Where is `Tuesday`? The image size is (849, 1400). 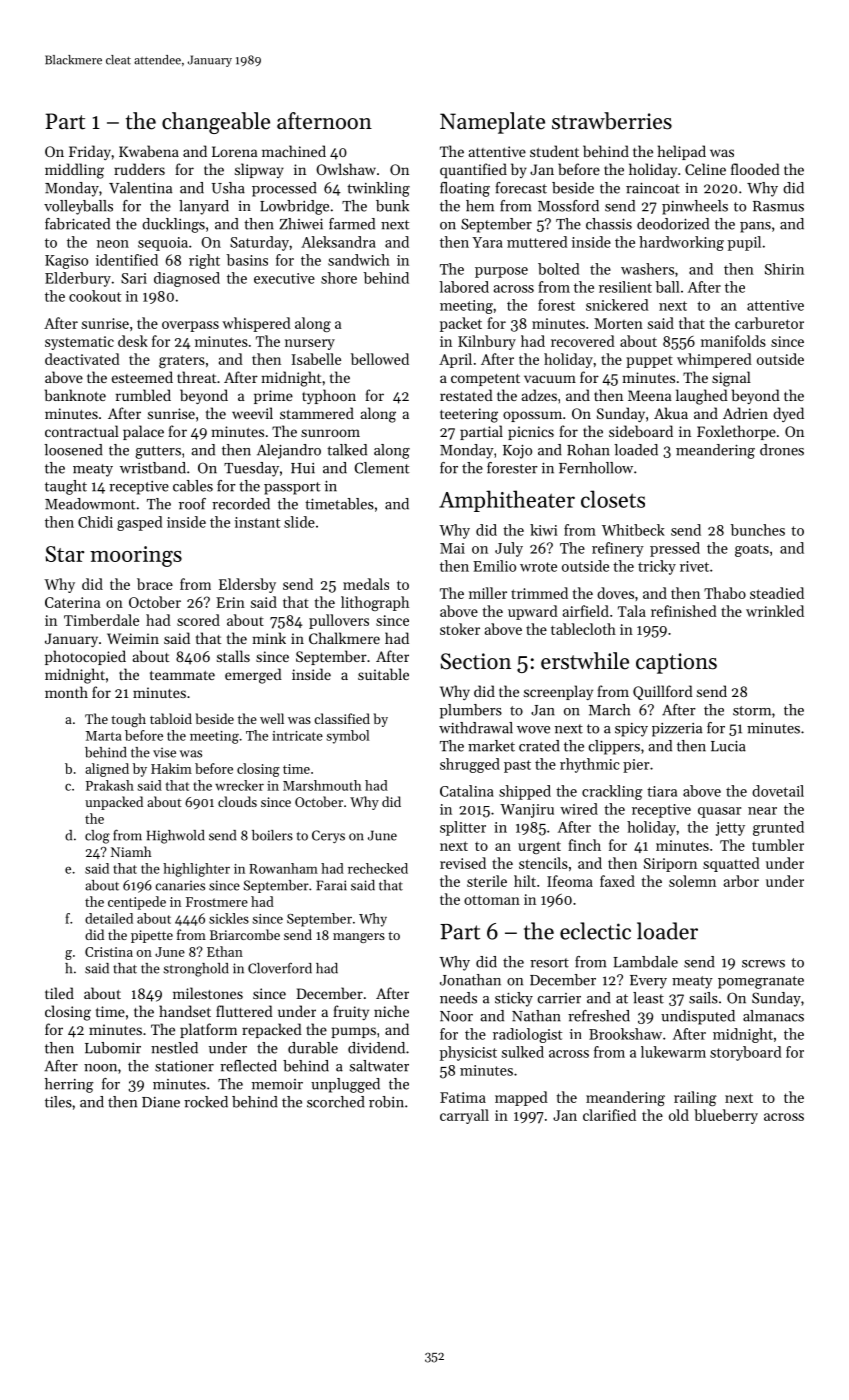 Tuesday is located at coordinates (251, 469).
